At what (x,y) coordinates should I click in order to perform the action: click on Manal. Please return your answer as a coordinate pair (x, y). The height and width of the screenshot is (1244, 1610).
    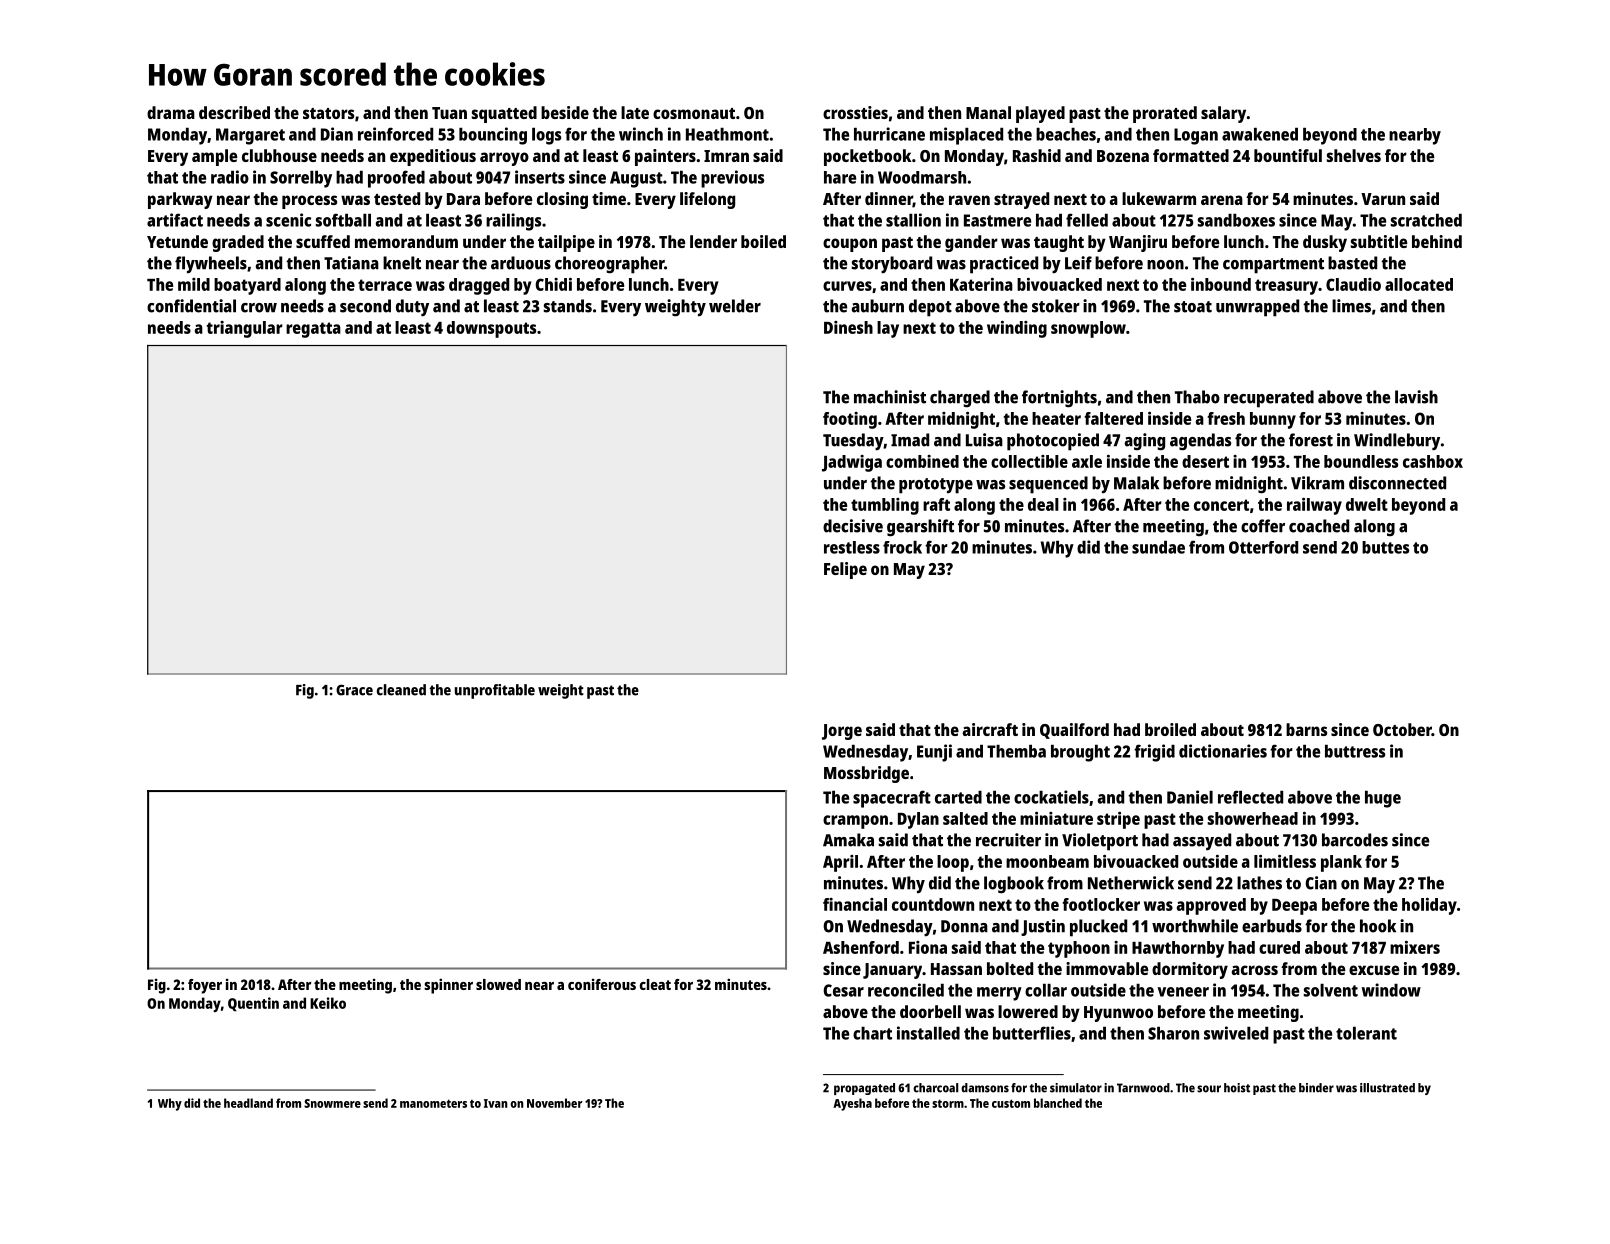
    Looking at the image, I should click on (988, 112).
